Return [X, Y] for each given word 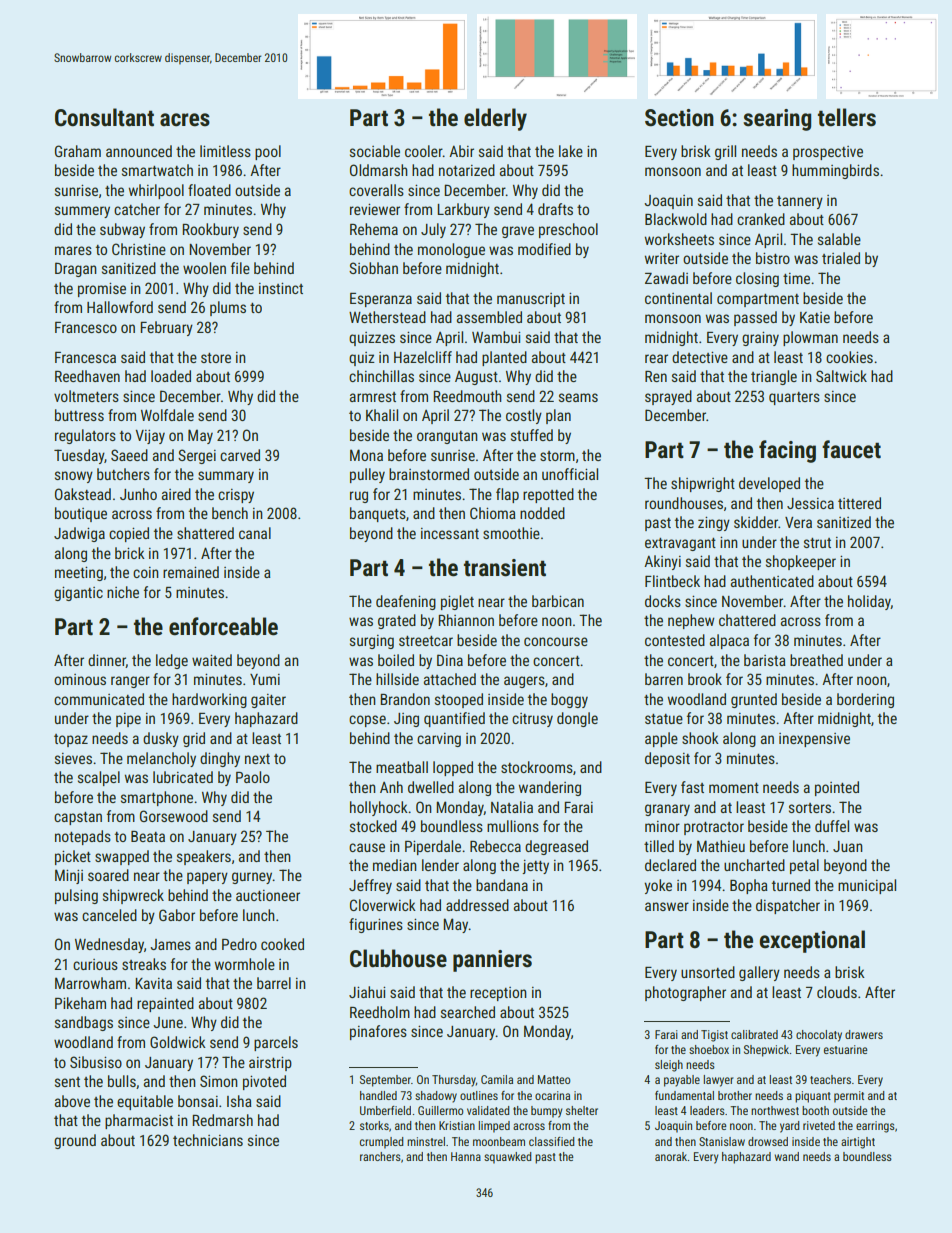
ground [75, 1141]
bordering [865, 700]
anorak [671, 1156]
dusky [161, 739]
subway [122, 230]
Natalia [512, 807]
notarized [467, 170]
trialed [841, 258]
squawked [507, 1158]
